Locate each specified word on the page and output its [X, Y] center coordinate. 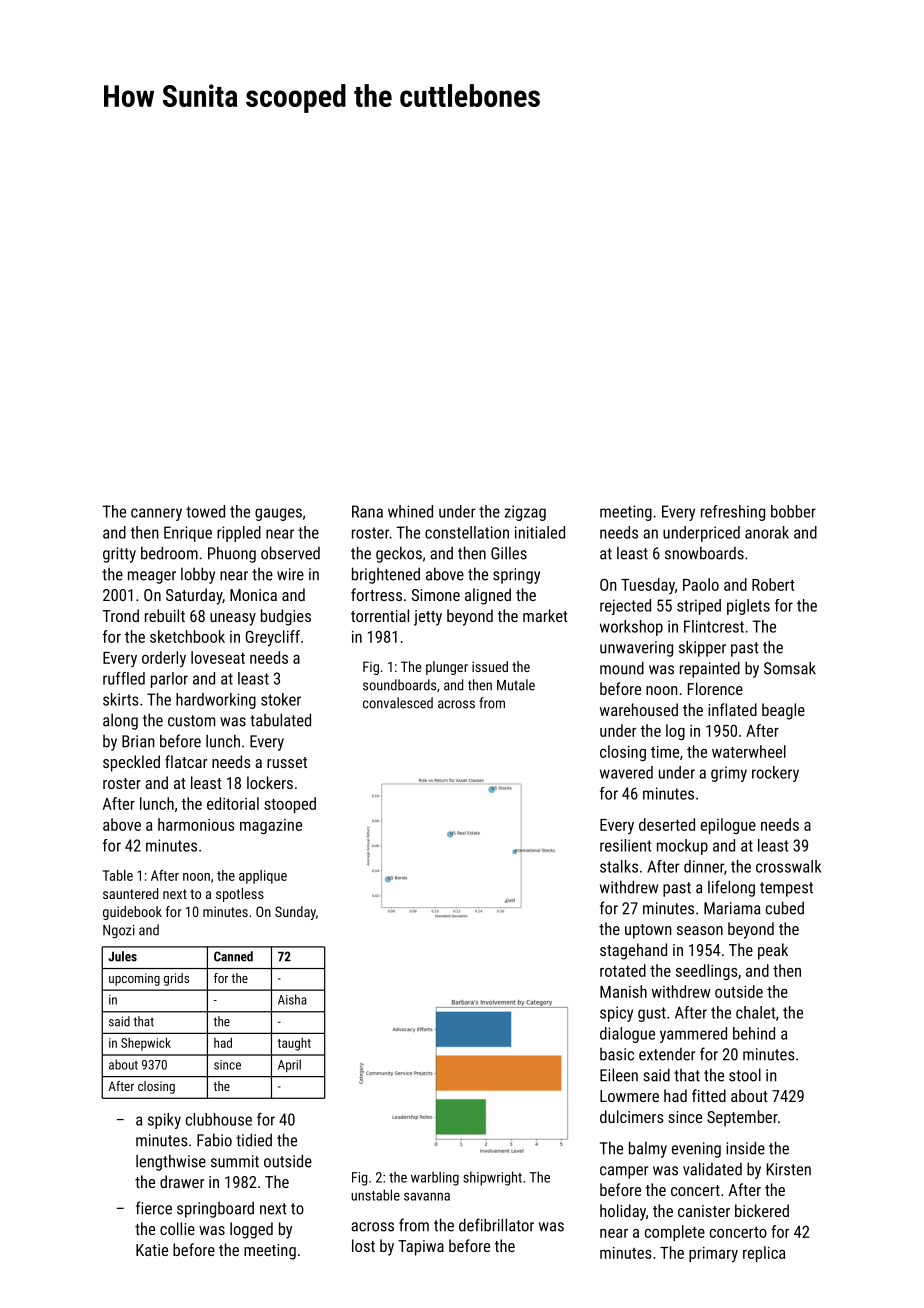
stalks [619, 866]
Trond [121, 615]
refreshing [733, 513]
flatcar [186, 761]
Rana [367, 511]
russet [287, 762]
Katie [152, 1250]
